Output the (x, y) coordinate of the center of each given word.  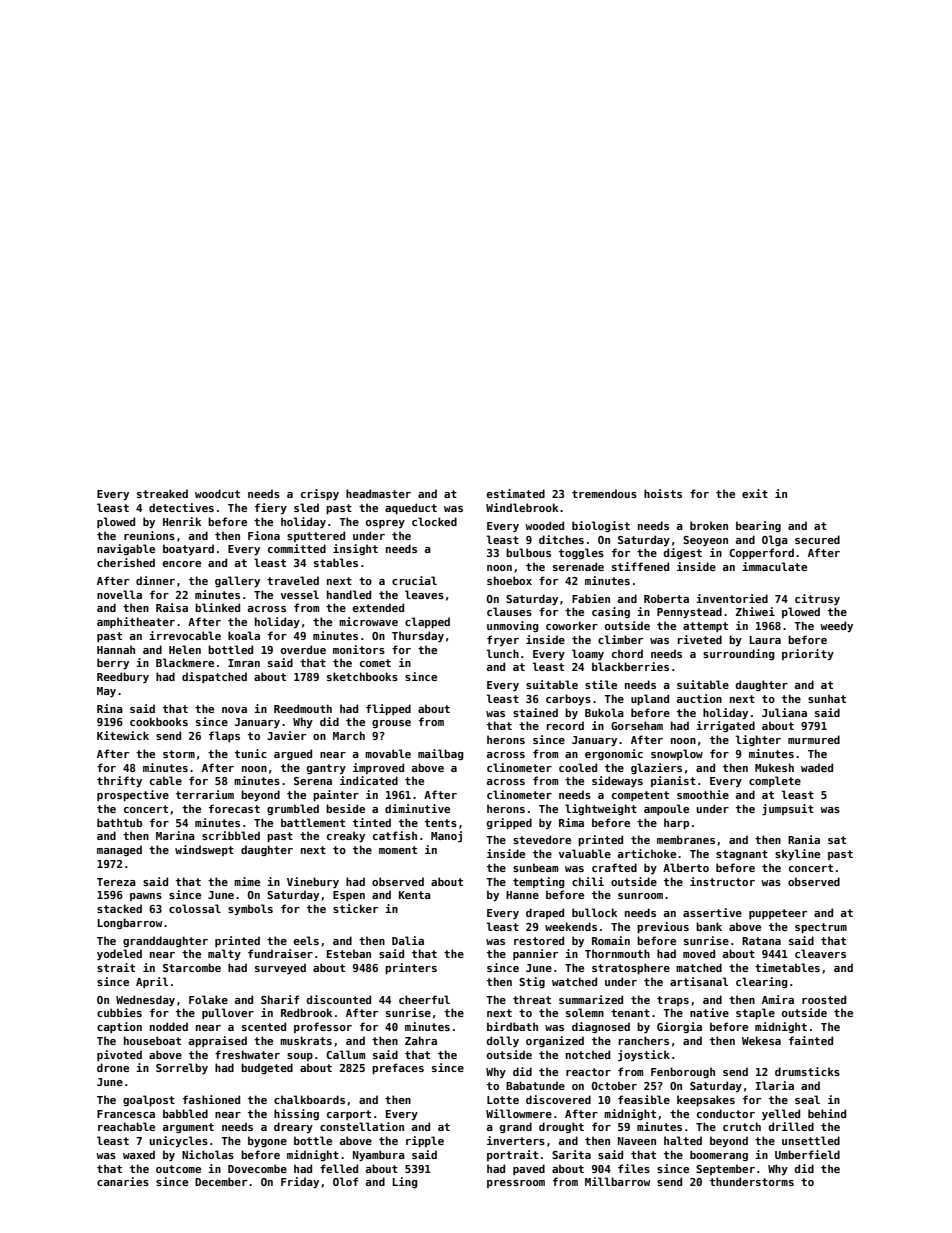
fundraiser (280, 953)
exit (755, 493)
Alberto (686, 867)
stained (535, 712)
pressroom (516, 1184)
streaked (162, 493)
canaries (123, 1181)
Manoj (446, 836)
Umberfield (807, 1154)
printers (411, 968)
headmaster (378, 493)
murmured (814, 739)
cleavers (820, 953)
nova (234, 710)
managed (119, 850)
